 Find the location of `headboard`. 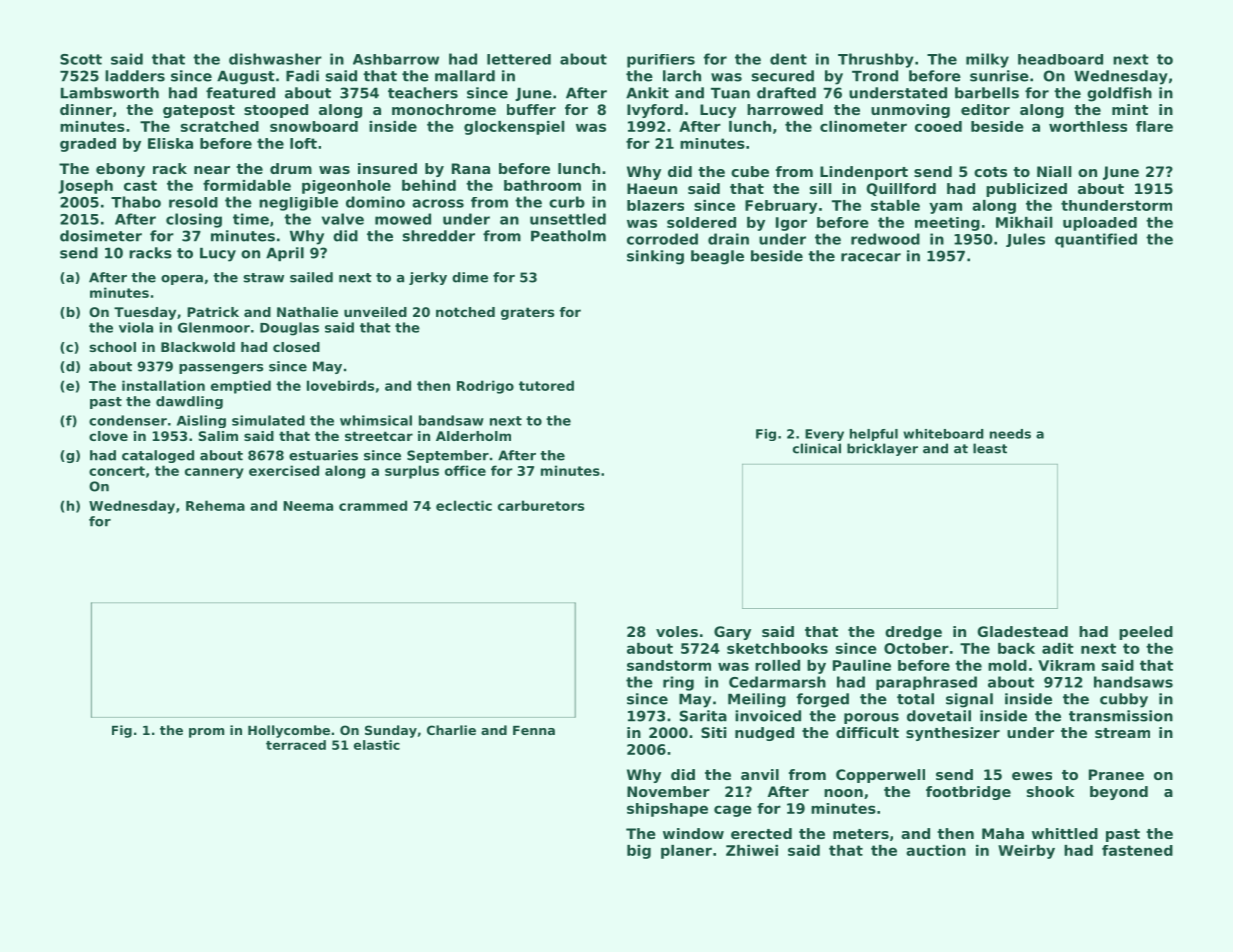

headboard is located at coordinates (1060, 59).
